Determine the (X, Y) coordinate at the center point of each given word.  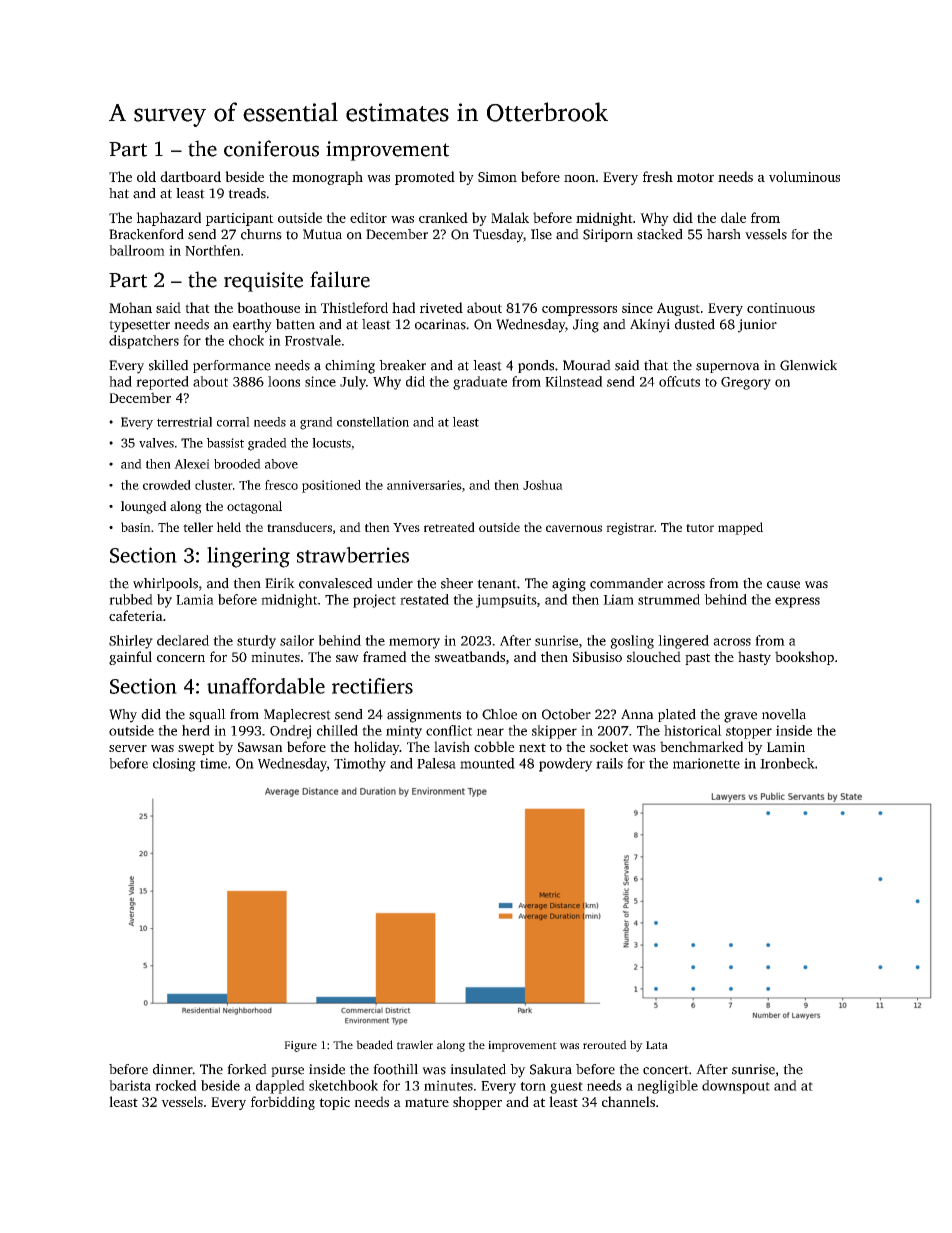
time (213, 763)
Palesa (436, 763)
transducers (299, 527)
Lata (657, 1045)
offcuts (679, 381)
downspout (736, 1087)
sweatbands (470, 656)
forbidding (283, 1103)
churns (261, 234)
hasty (754, 658)
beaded (374, 1045)
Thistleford (354, 307)
